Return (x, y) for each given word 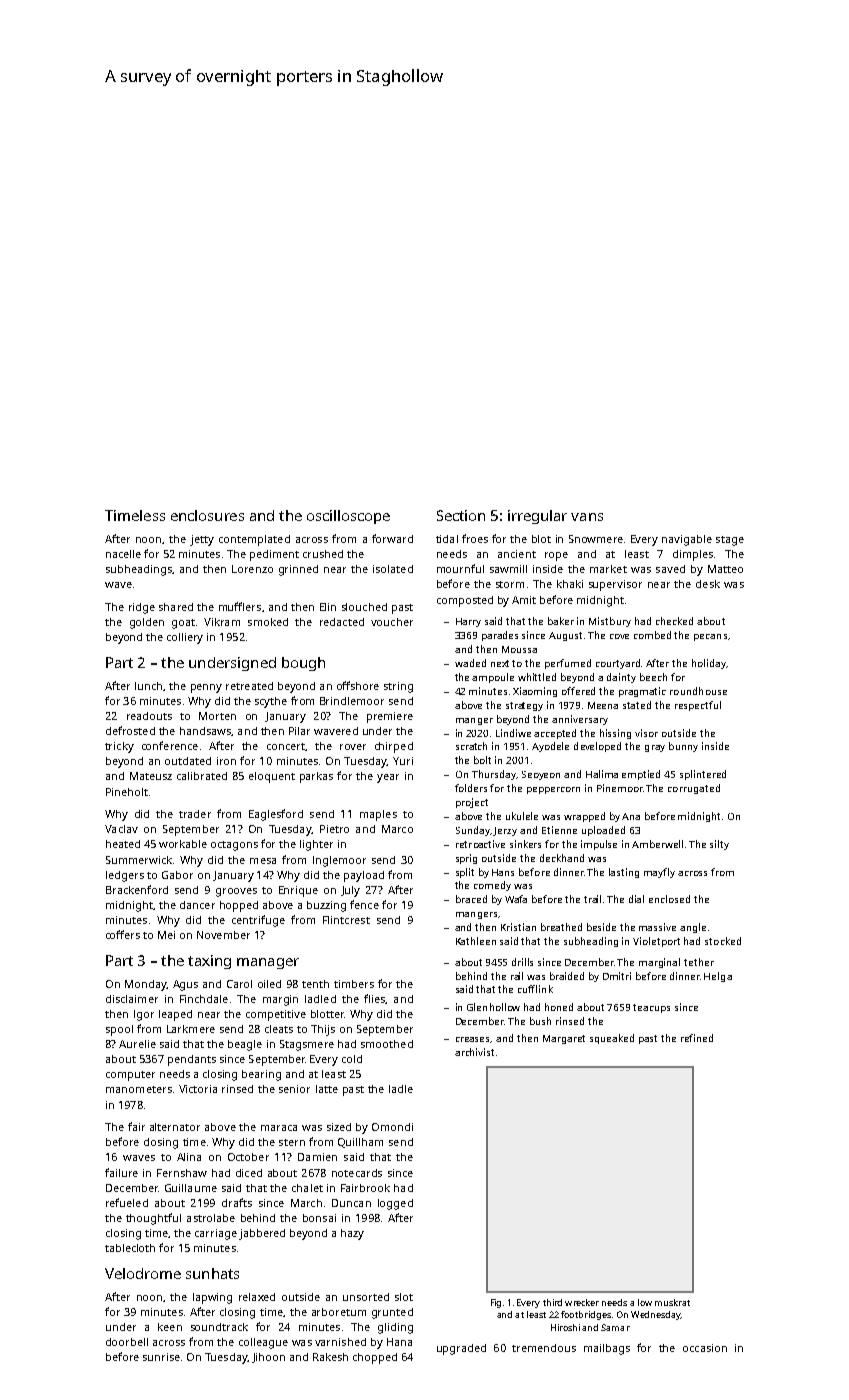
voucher (392, 622)
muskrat (672, 1302)
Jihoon (268, 1358)
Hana (399, 1342)
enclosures (207, 515)
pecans (710, 637)
